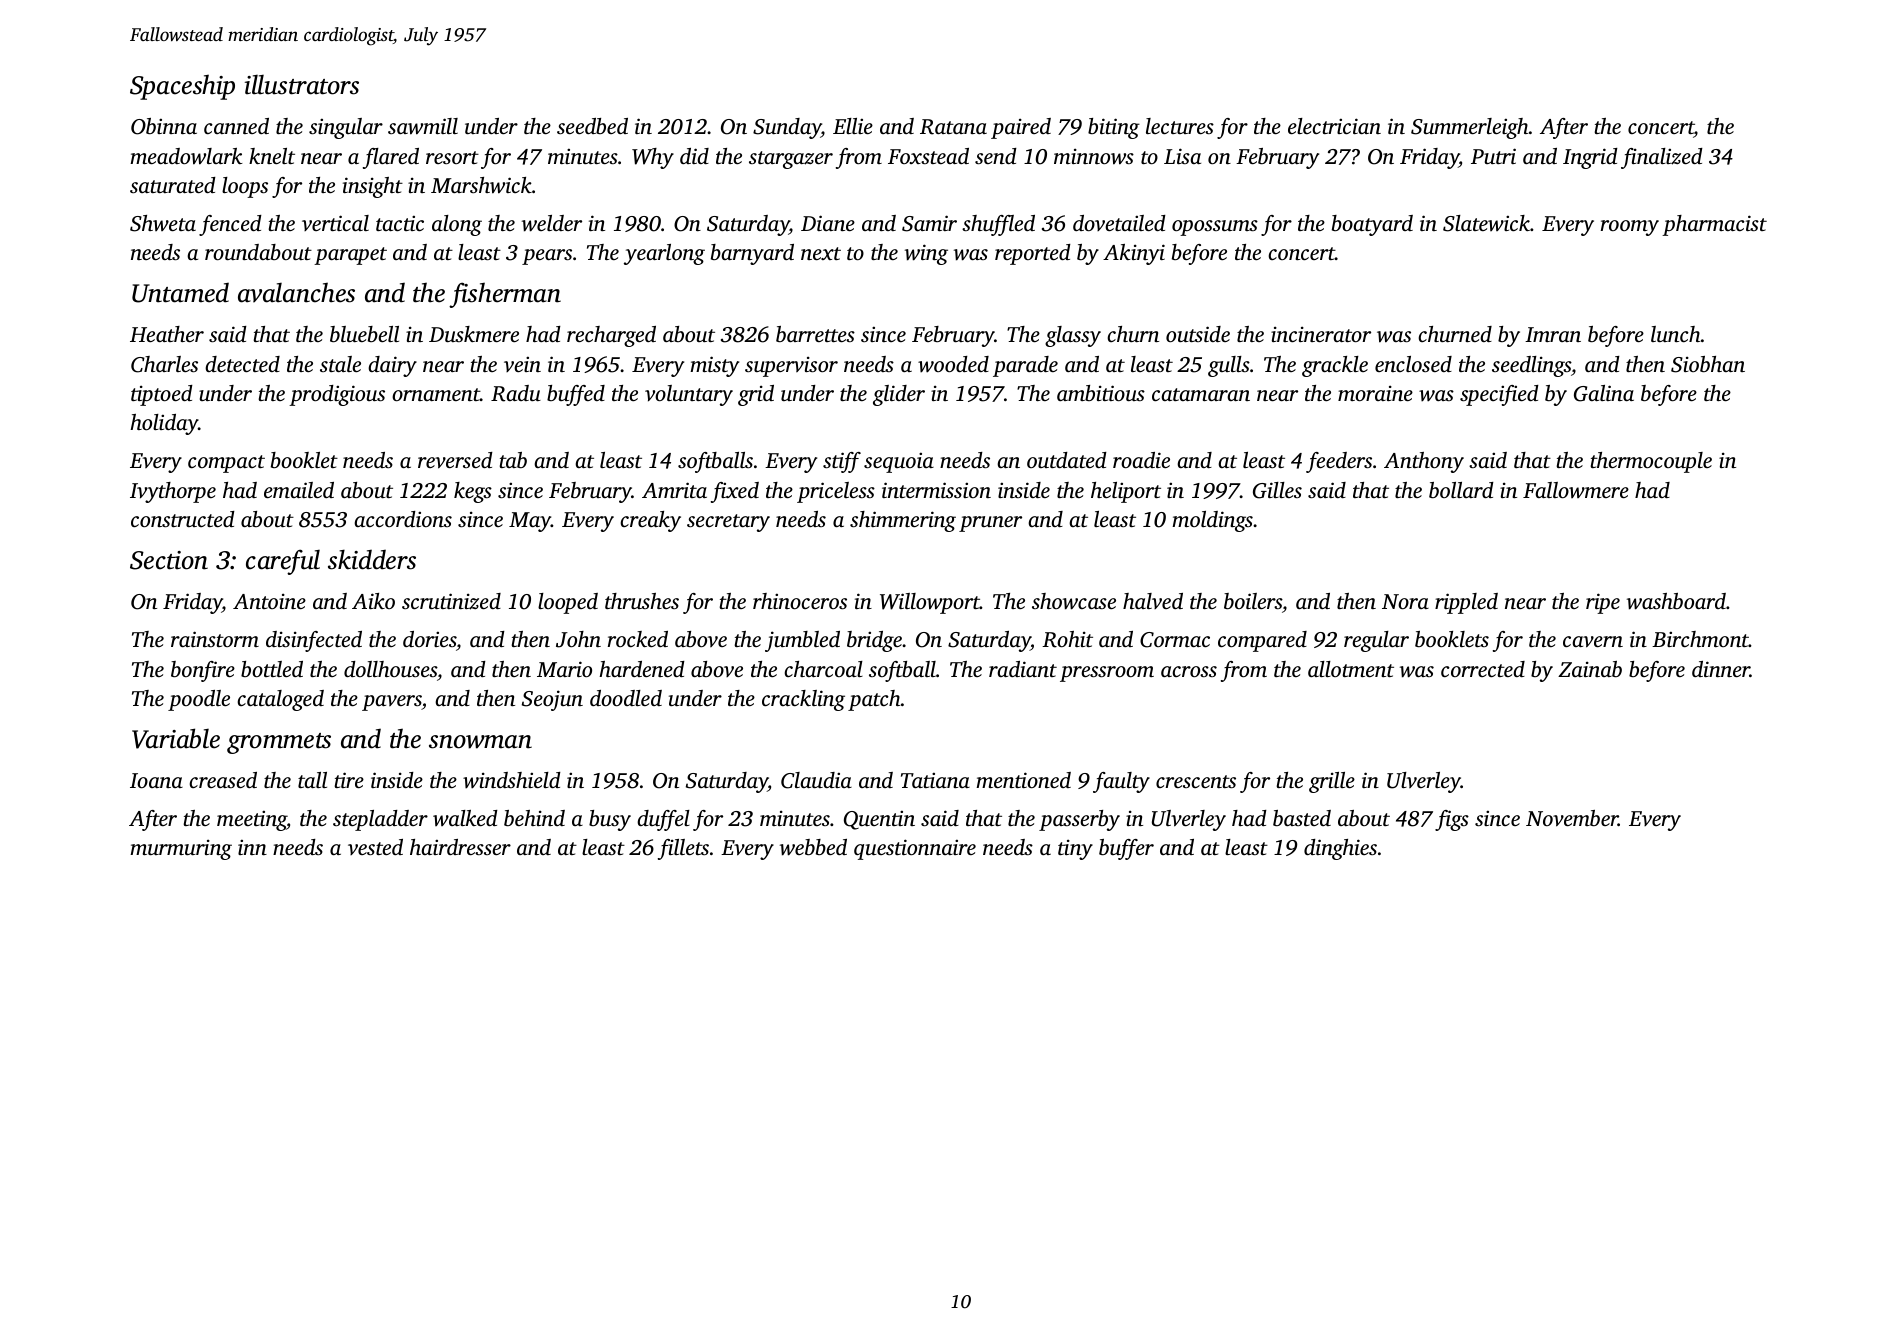 Image resolution: width=1900 pixels, height=1344 pixels. Describe the element at coordinates (1375, 393) in the document. I see `moraine` at that location.
